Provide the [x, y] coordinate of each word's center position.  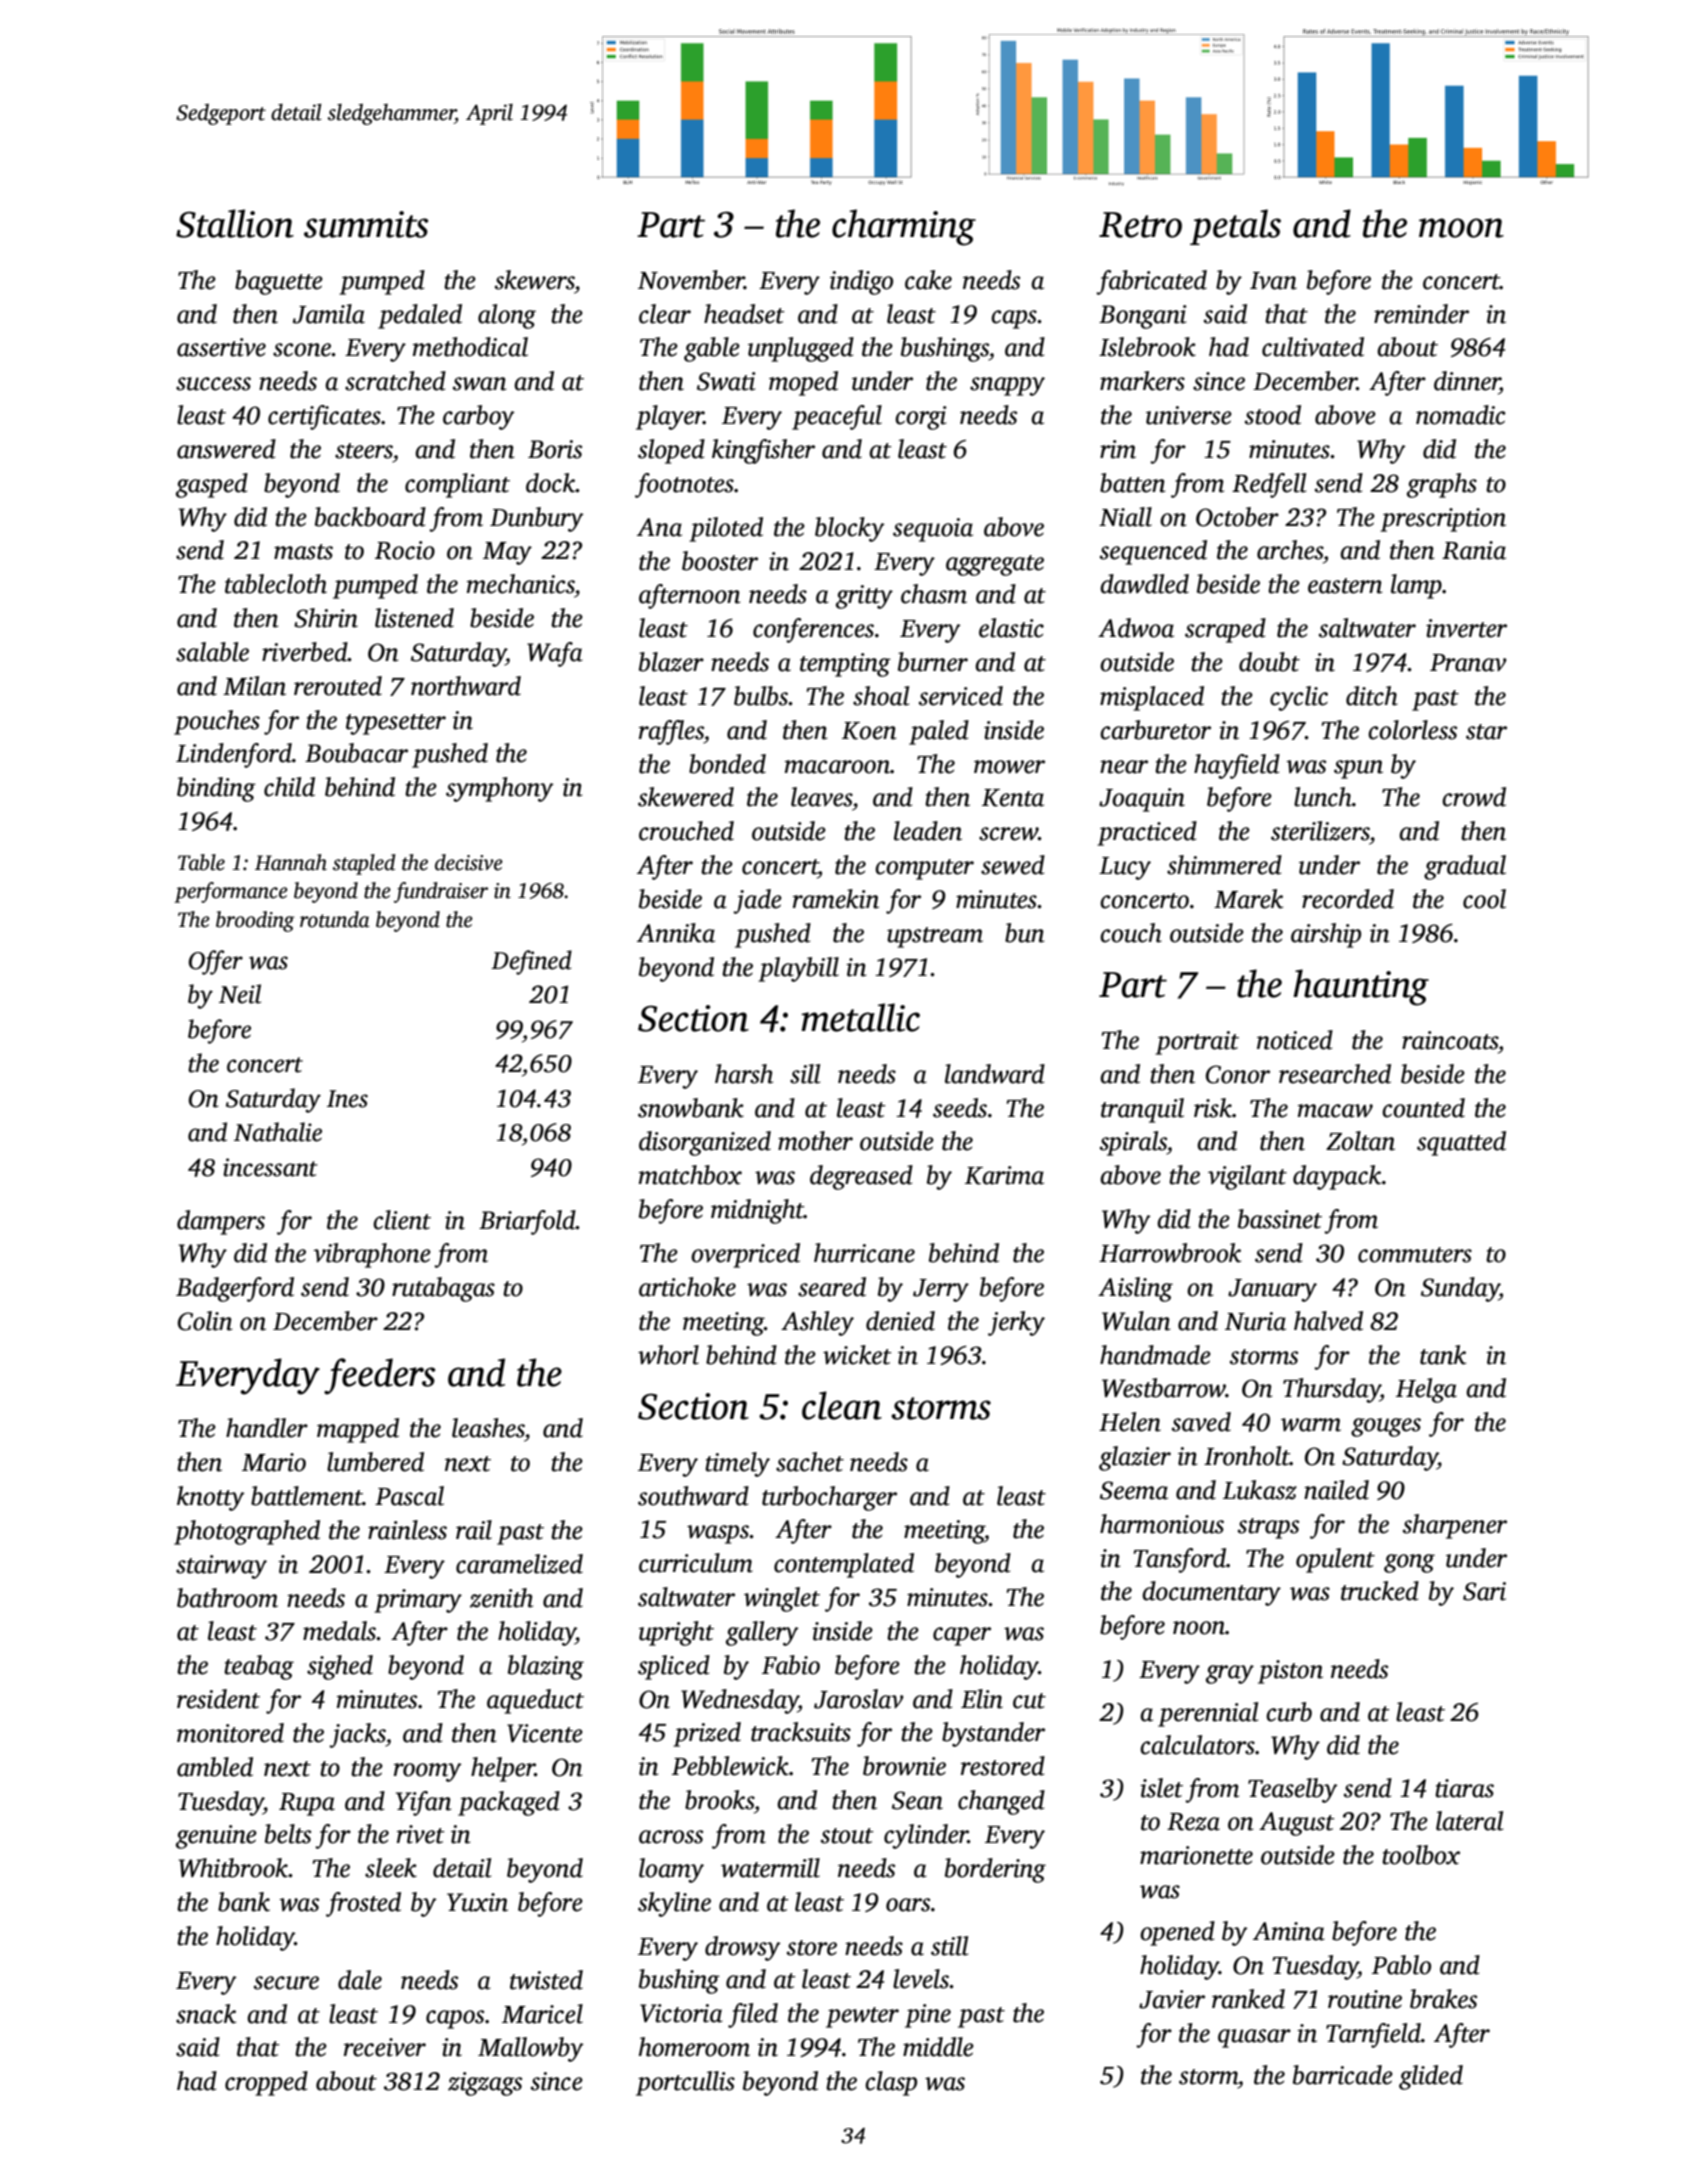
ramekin [836, 899]
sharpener [1455, 1526]
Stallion [235, 223]
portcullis [685, 2083]
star [1486, 732]
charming [904, 227]
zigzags [485, 2084]
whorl [668, 1355]
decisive [469, 862]
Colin [205, 1321]
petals [1235, 227]
